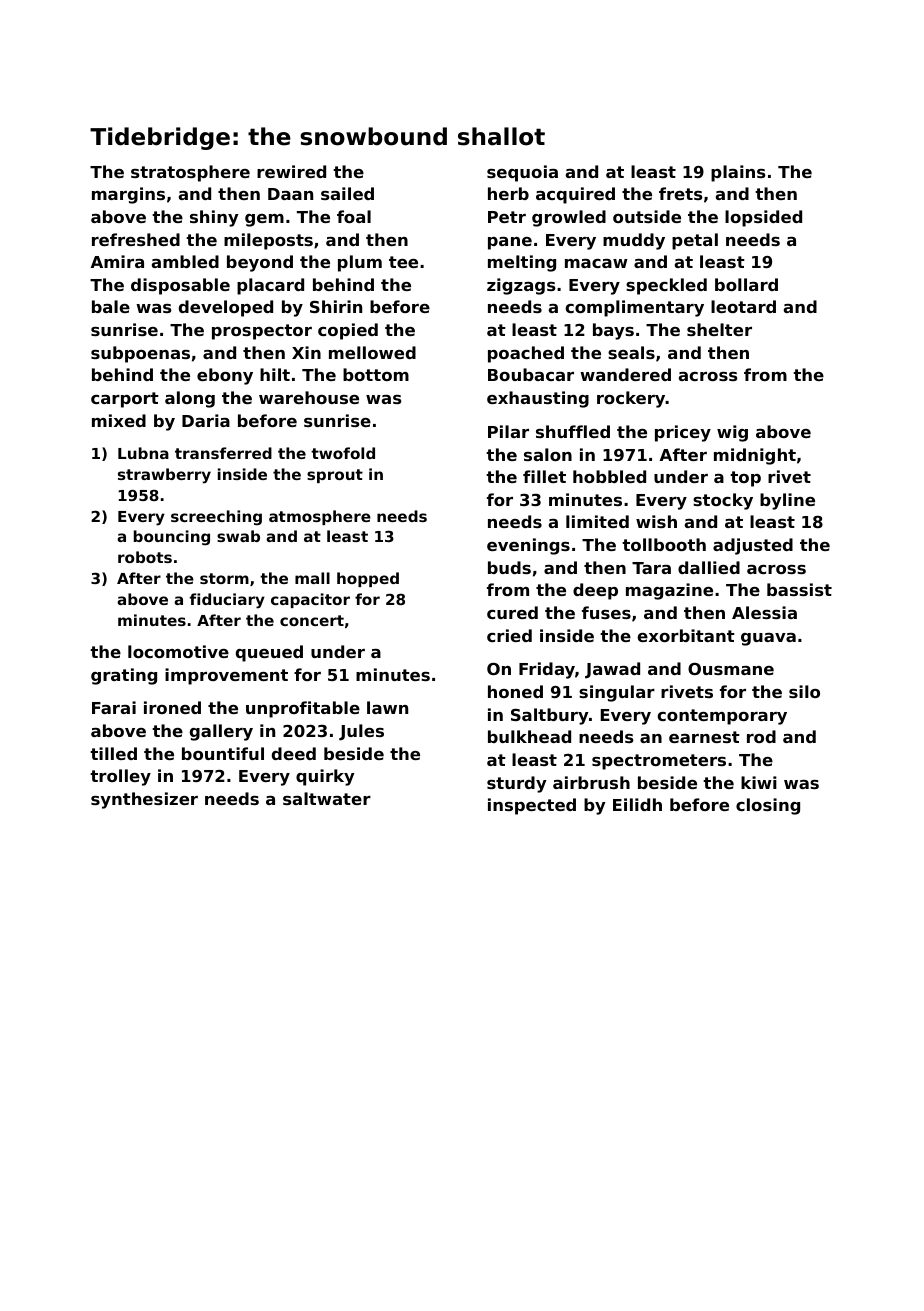 This page has width=924, height=1311. Describe the element at coordinates (145, 557) in the page. I see `robots` at that location.
